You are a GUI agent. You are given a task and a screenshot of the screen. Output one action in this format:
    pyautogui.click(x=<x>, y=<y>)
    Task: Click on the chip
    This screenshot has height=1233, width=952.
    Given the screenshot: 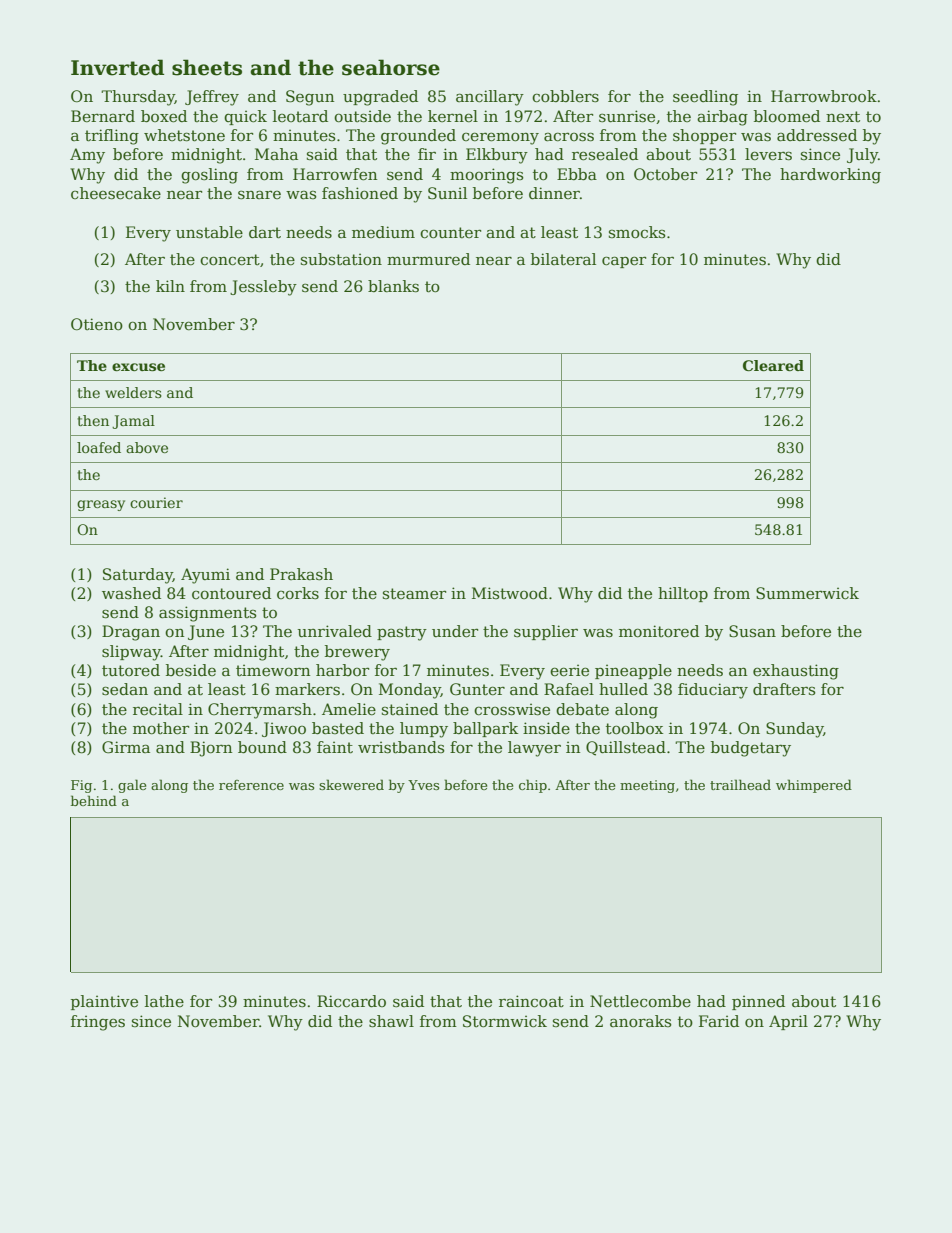 What is the action you would take?
    pyautogui.click(x=533, y=786)
